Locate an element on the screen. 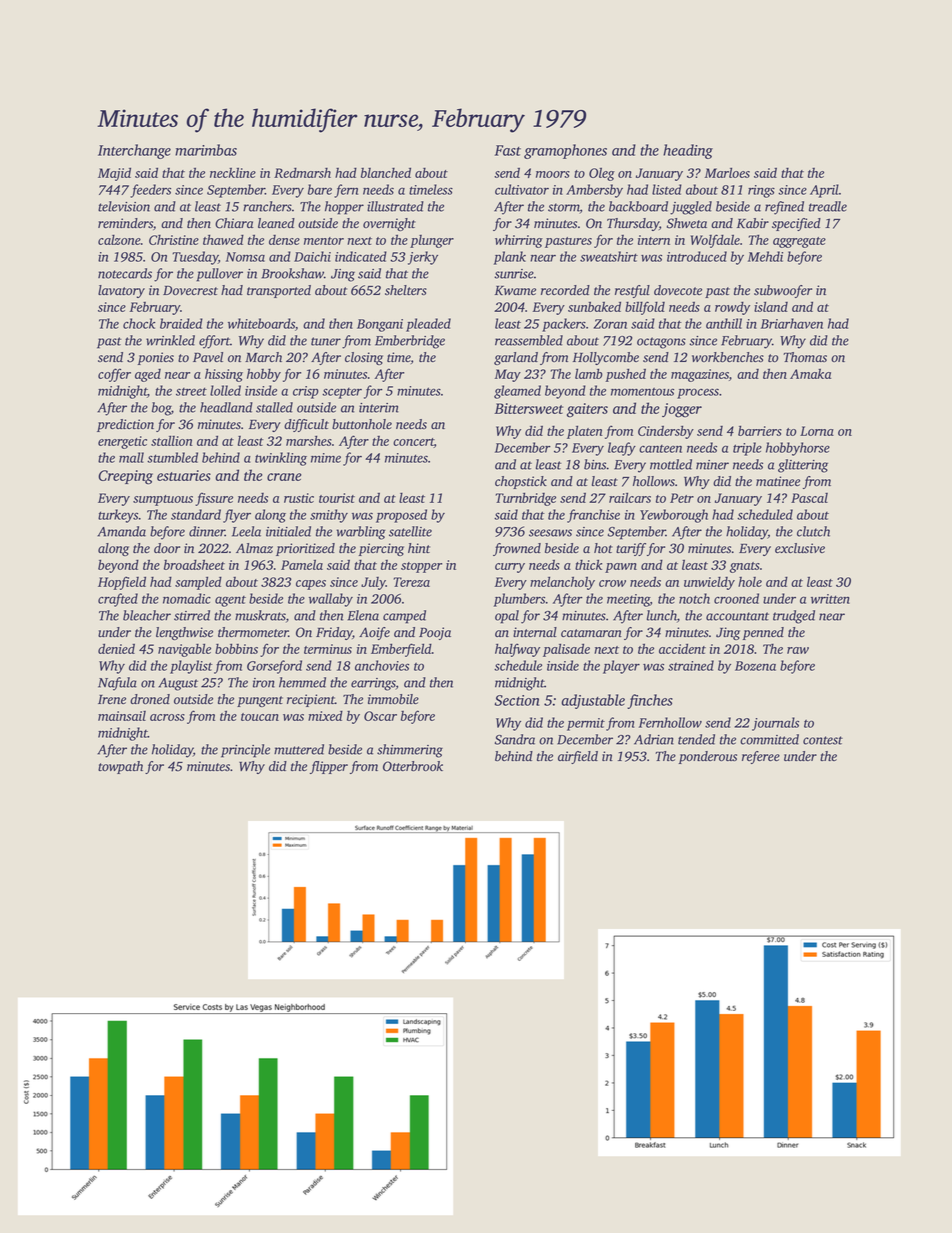 The width and height of the screenshot is (952, 1233). platen is located at coordinates (585, 432).
